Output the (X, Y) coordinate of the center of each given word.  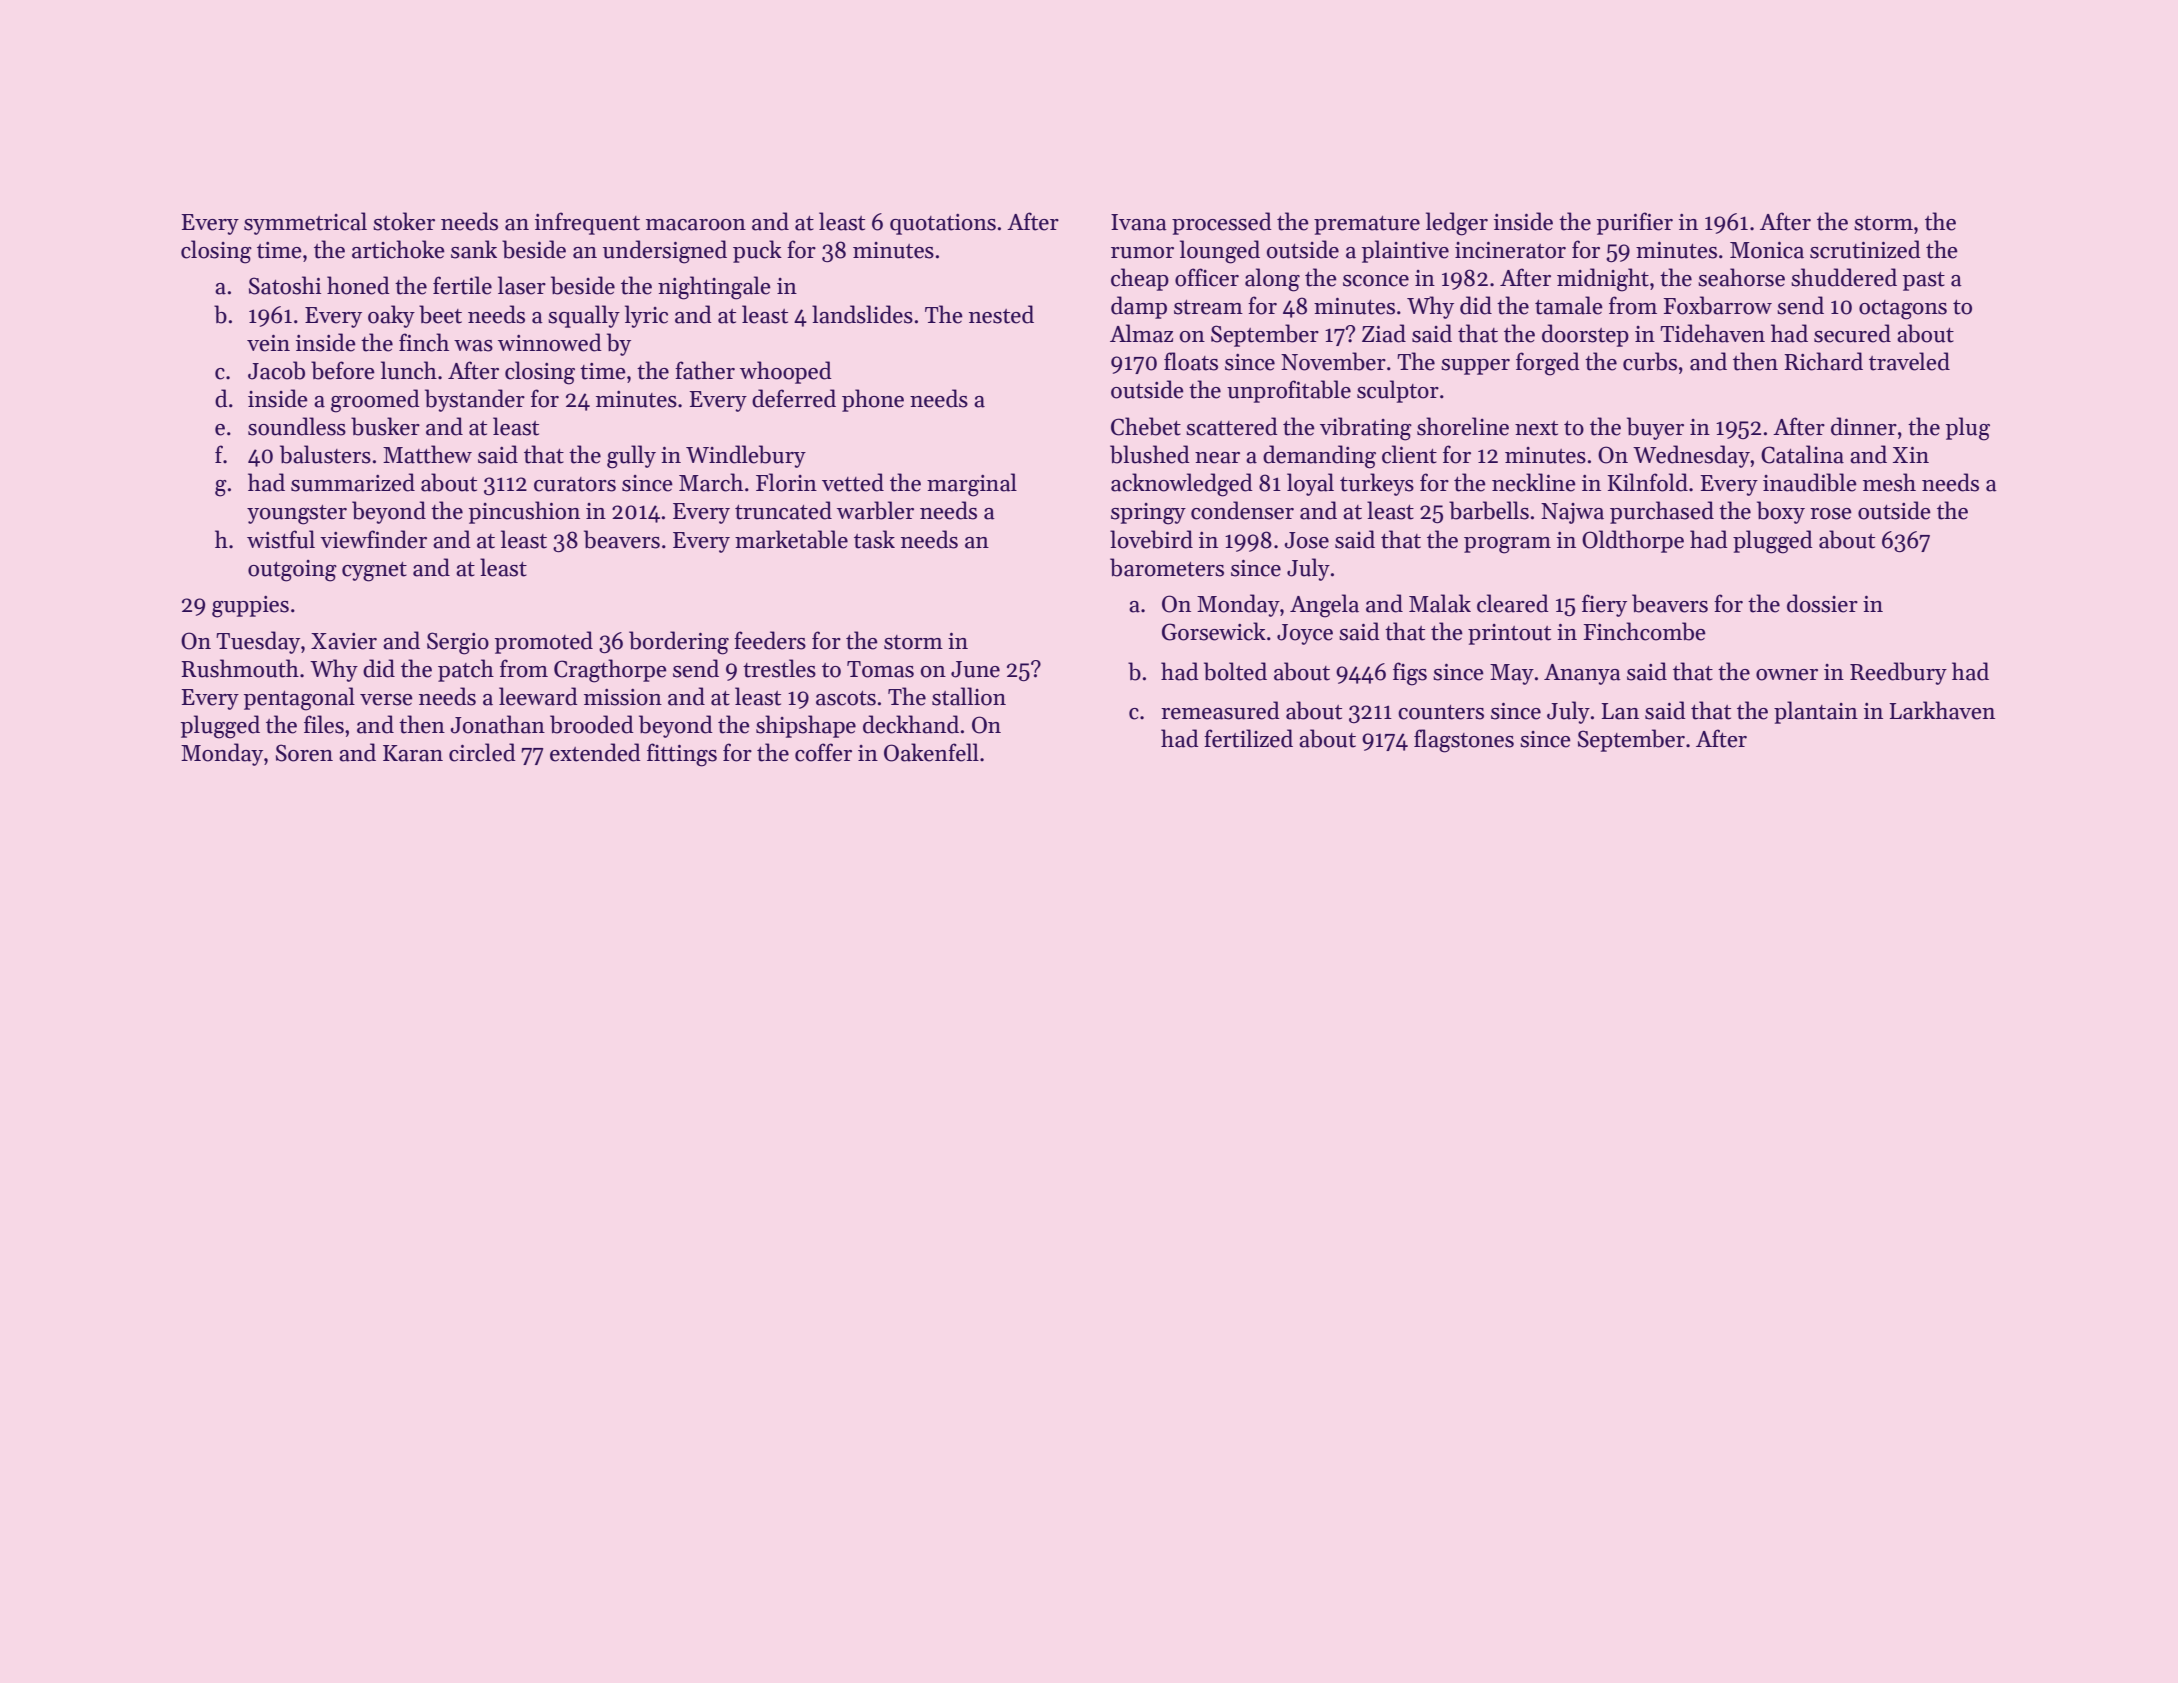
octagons (1903, 310)
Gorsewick (1214, 631)
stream (1208, 307)
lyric (646, 316)
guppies (250, 607)
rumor (1142, 253)
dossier (1822, 603)
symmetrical (305, 223)
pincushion (524, 512)
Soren (304, 753)
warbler (875, 510)
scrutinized (1865, 249)
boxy (1781, 512)
